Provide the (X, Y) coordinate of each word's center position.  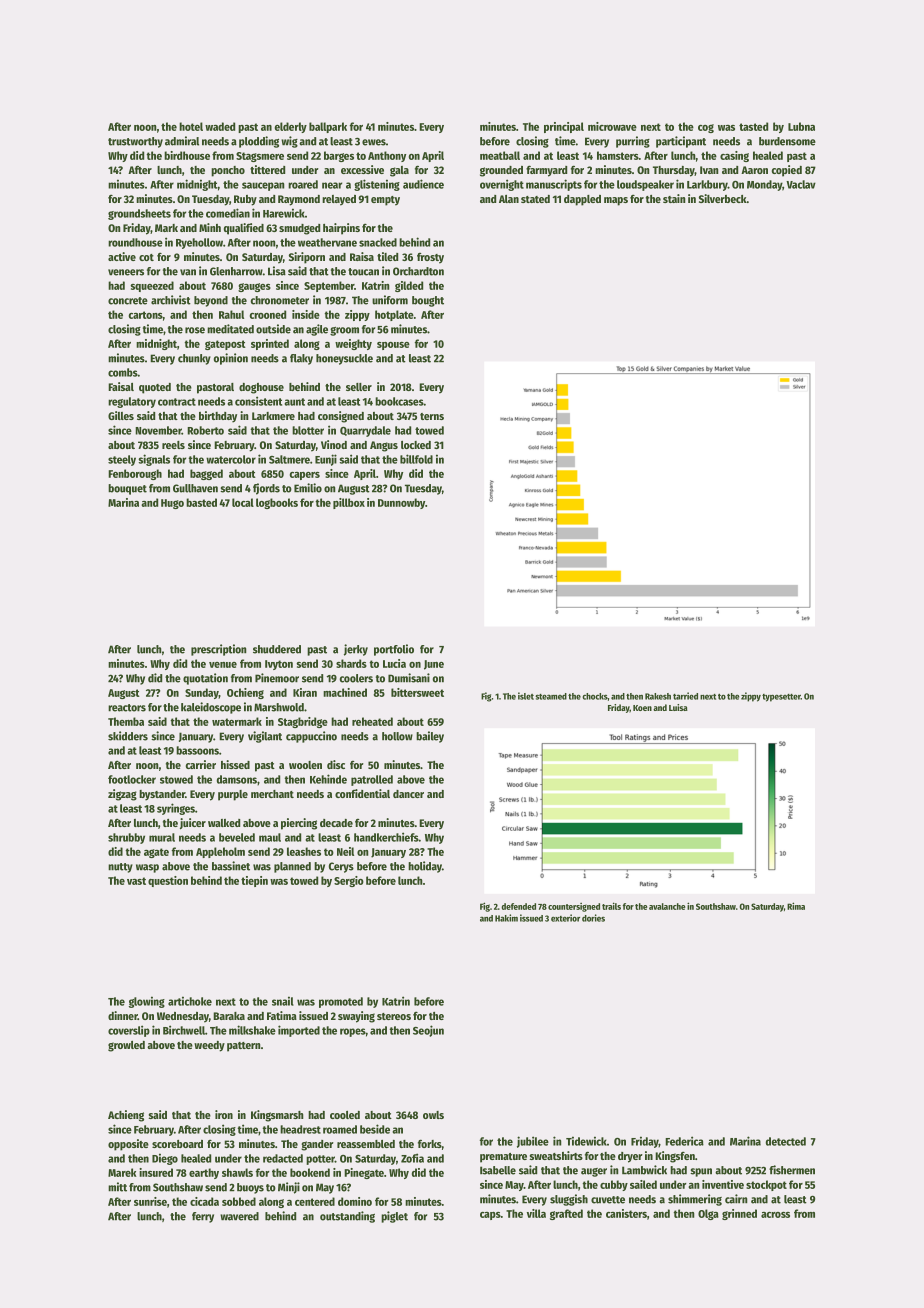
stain (674, 198)
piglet (394, 1217)
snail (283, 1001)
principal (564, 127)
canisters (626, 1213)
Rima (796, 906)
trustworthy (135, 142)
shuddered (277, 649)
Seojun (428, 1031)
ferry (203, 1217)
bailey (430, 737)
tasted (753, 126)
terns (432, 416)
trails (611, 906)
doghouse (261, 388)
